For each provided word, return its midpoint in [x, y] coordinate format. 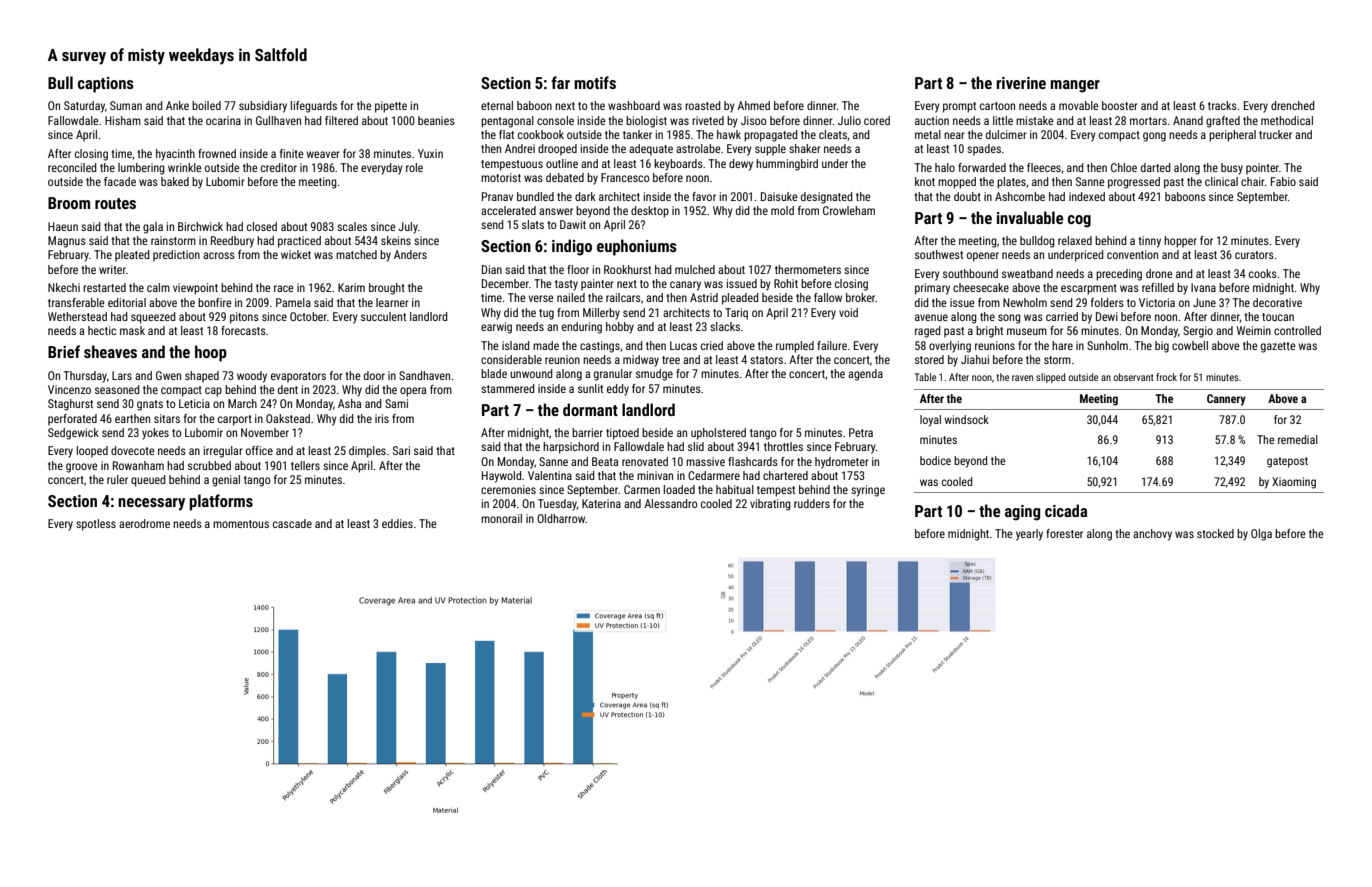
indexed [1087, 196]
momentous [241, 524]
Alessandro [670, 503]
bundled [535, 196]
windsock [966, 419]
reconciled [72, 167]
